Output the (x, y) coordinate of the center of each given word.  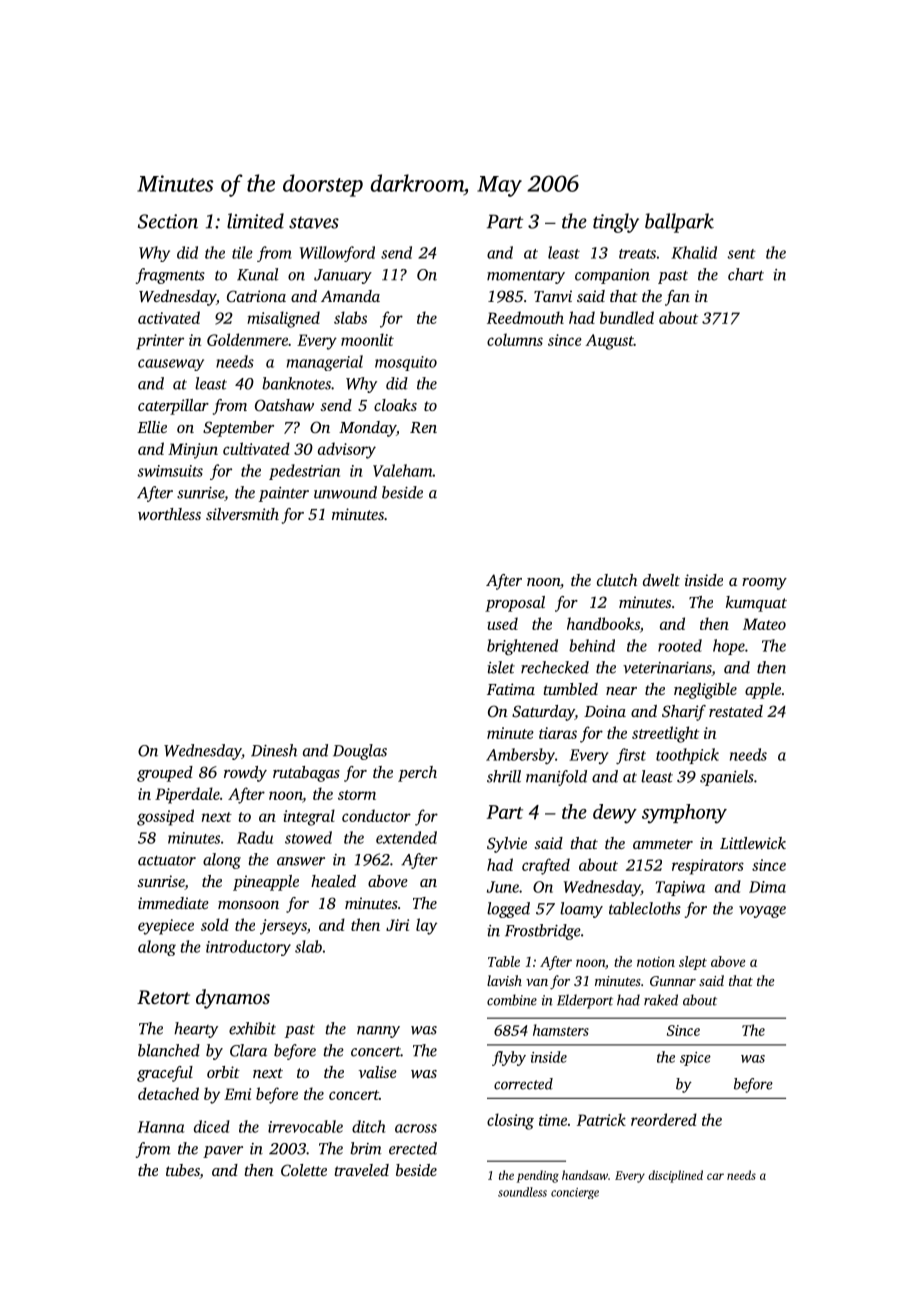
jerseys (283, 927)
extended (406, 837)
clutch (617, 580)
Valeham (403, 470)
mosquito (406, 363)
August (609, 342)
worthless (169, 514)
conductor (376, 815)
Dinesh (274, 750)
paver (223, 1152)
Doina (605, 711)
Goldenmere (247, 339)
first (631, 756)
